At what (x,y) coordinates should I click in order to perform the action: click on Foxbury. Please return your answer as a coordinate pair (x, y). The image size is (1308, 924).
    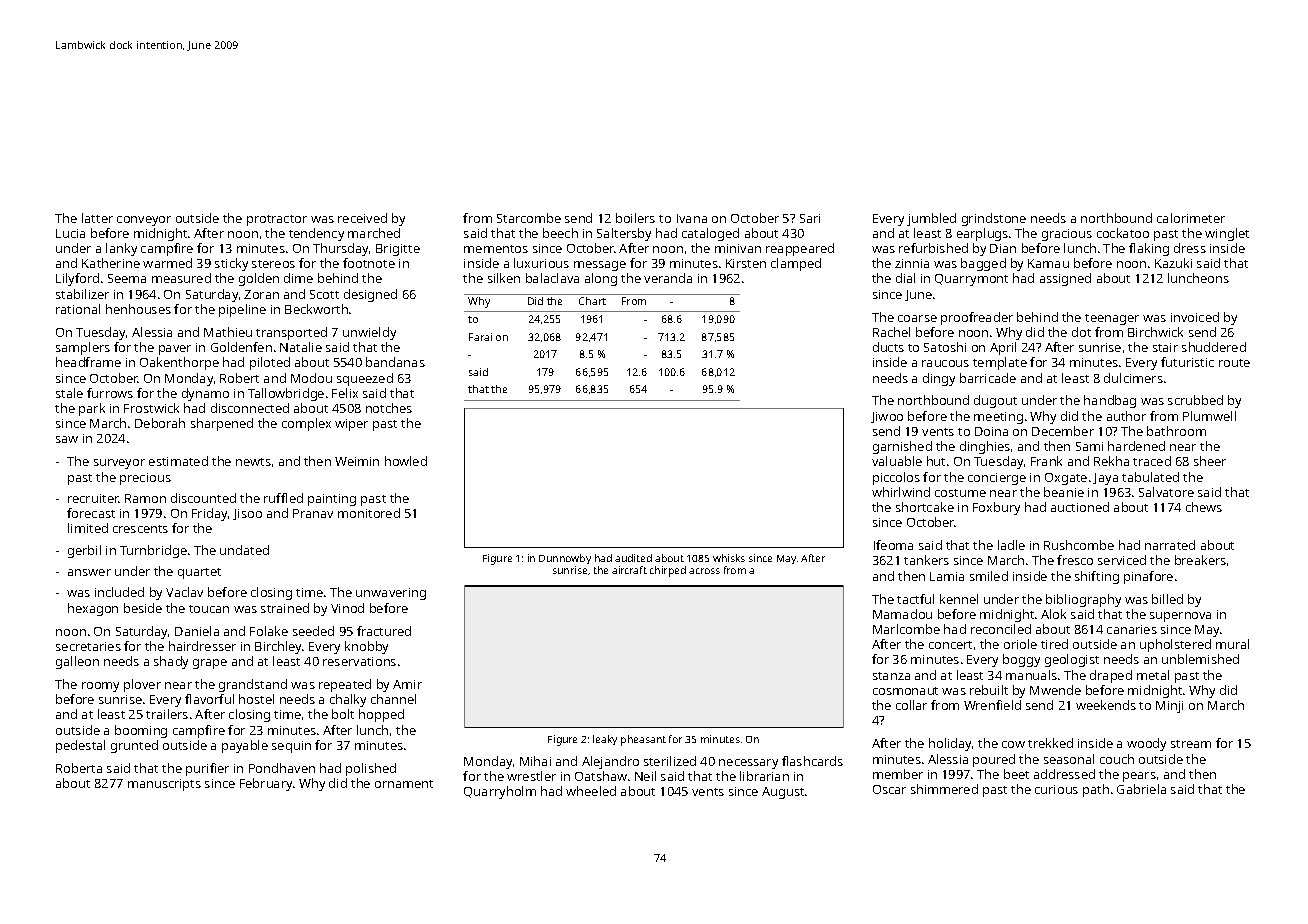
    Looking at the image, I should click on (996, 508).
